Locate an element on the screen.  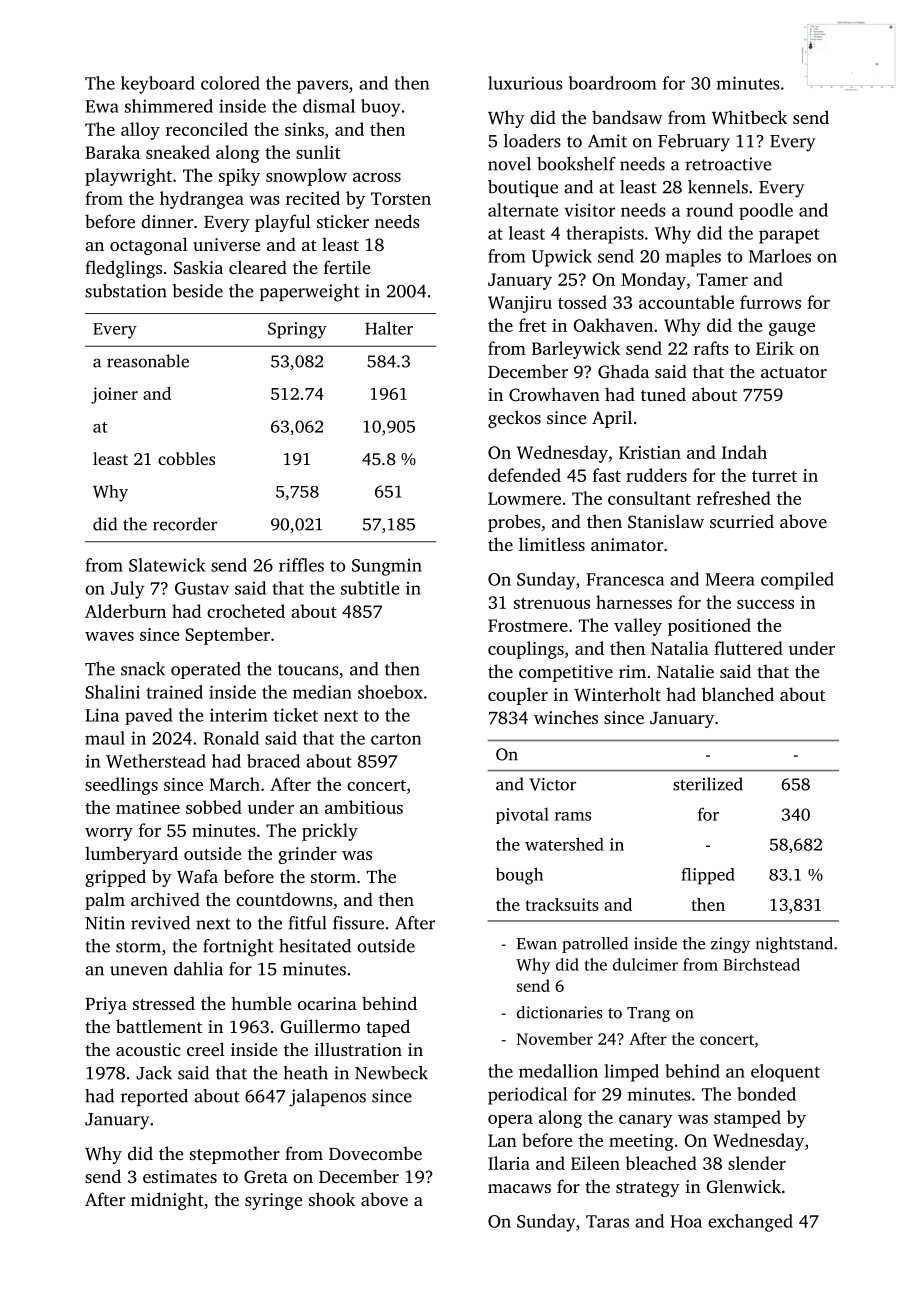
midnight is located at coordinates (167, 1201).
